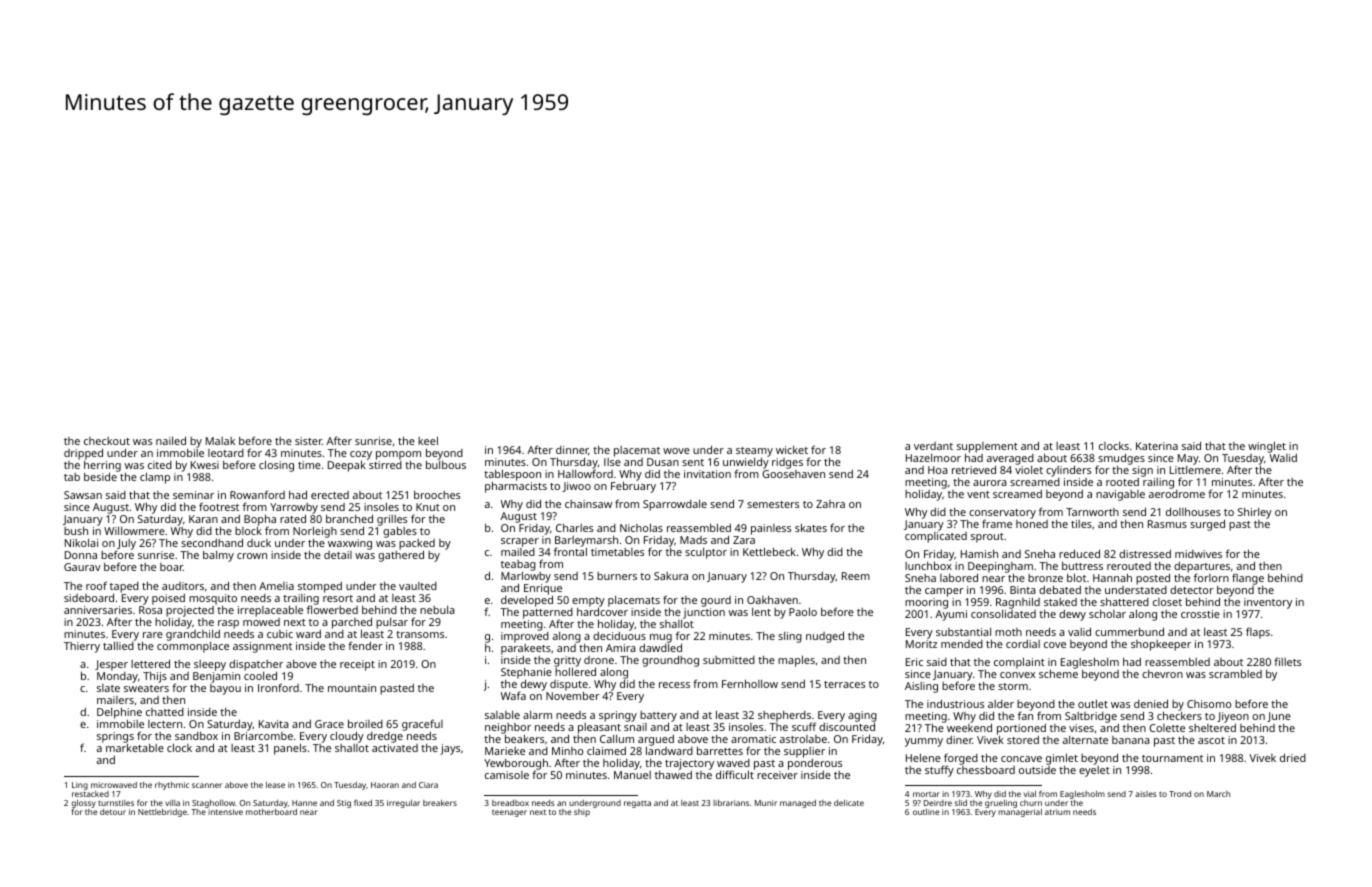 Image resolution: width=1372 pixels, height=887 pixels. Describe the element at coordinates (225, 812) in the screenshot. I see `intensive` at that location.
